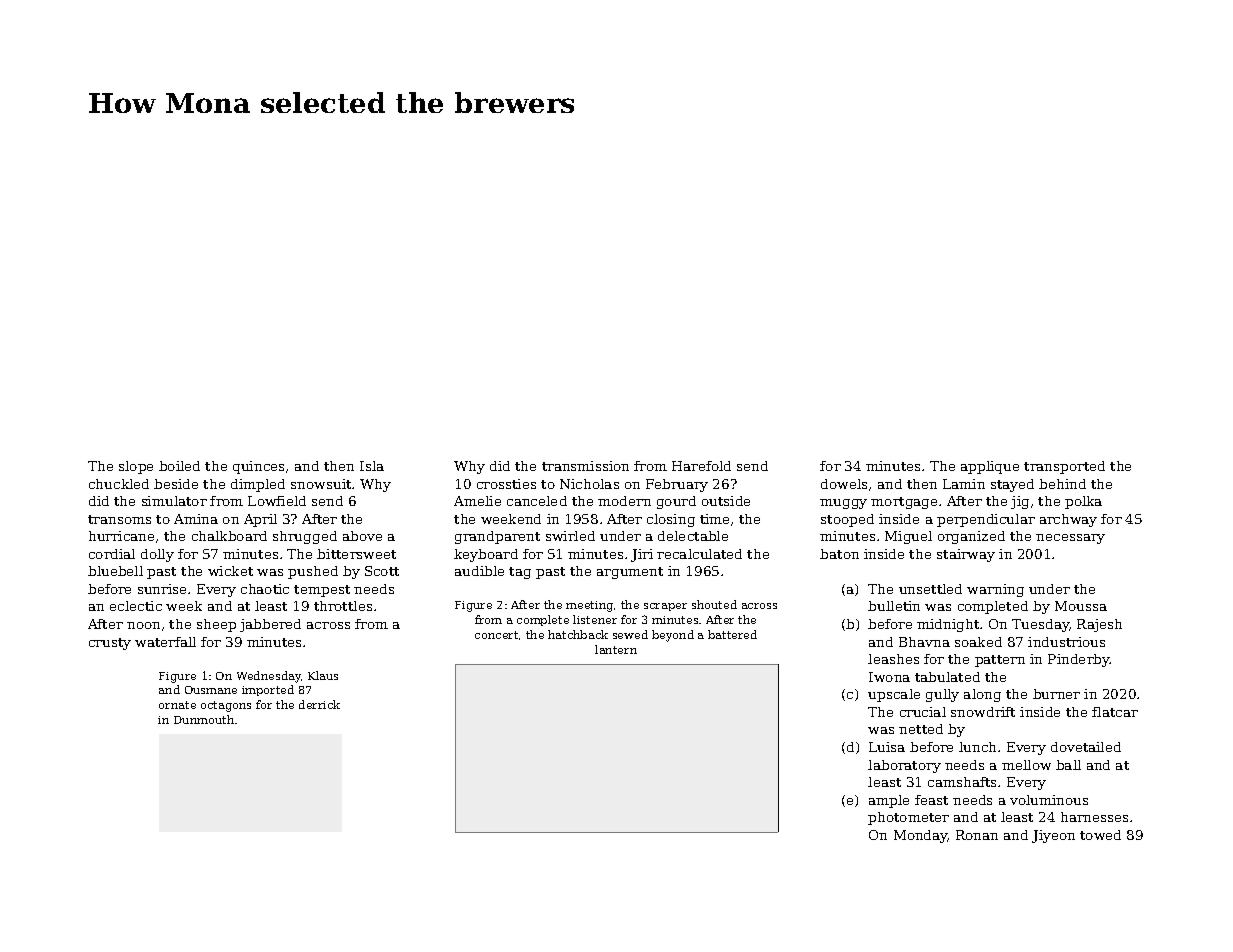 This screenshot has height=952, width=1233. Describe the element at coordinates (699, 554) in the screenshot. I see `recalculated` at that location.
